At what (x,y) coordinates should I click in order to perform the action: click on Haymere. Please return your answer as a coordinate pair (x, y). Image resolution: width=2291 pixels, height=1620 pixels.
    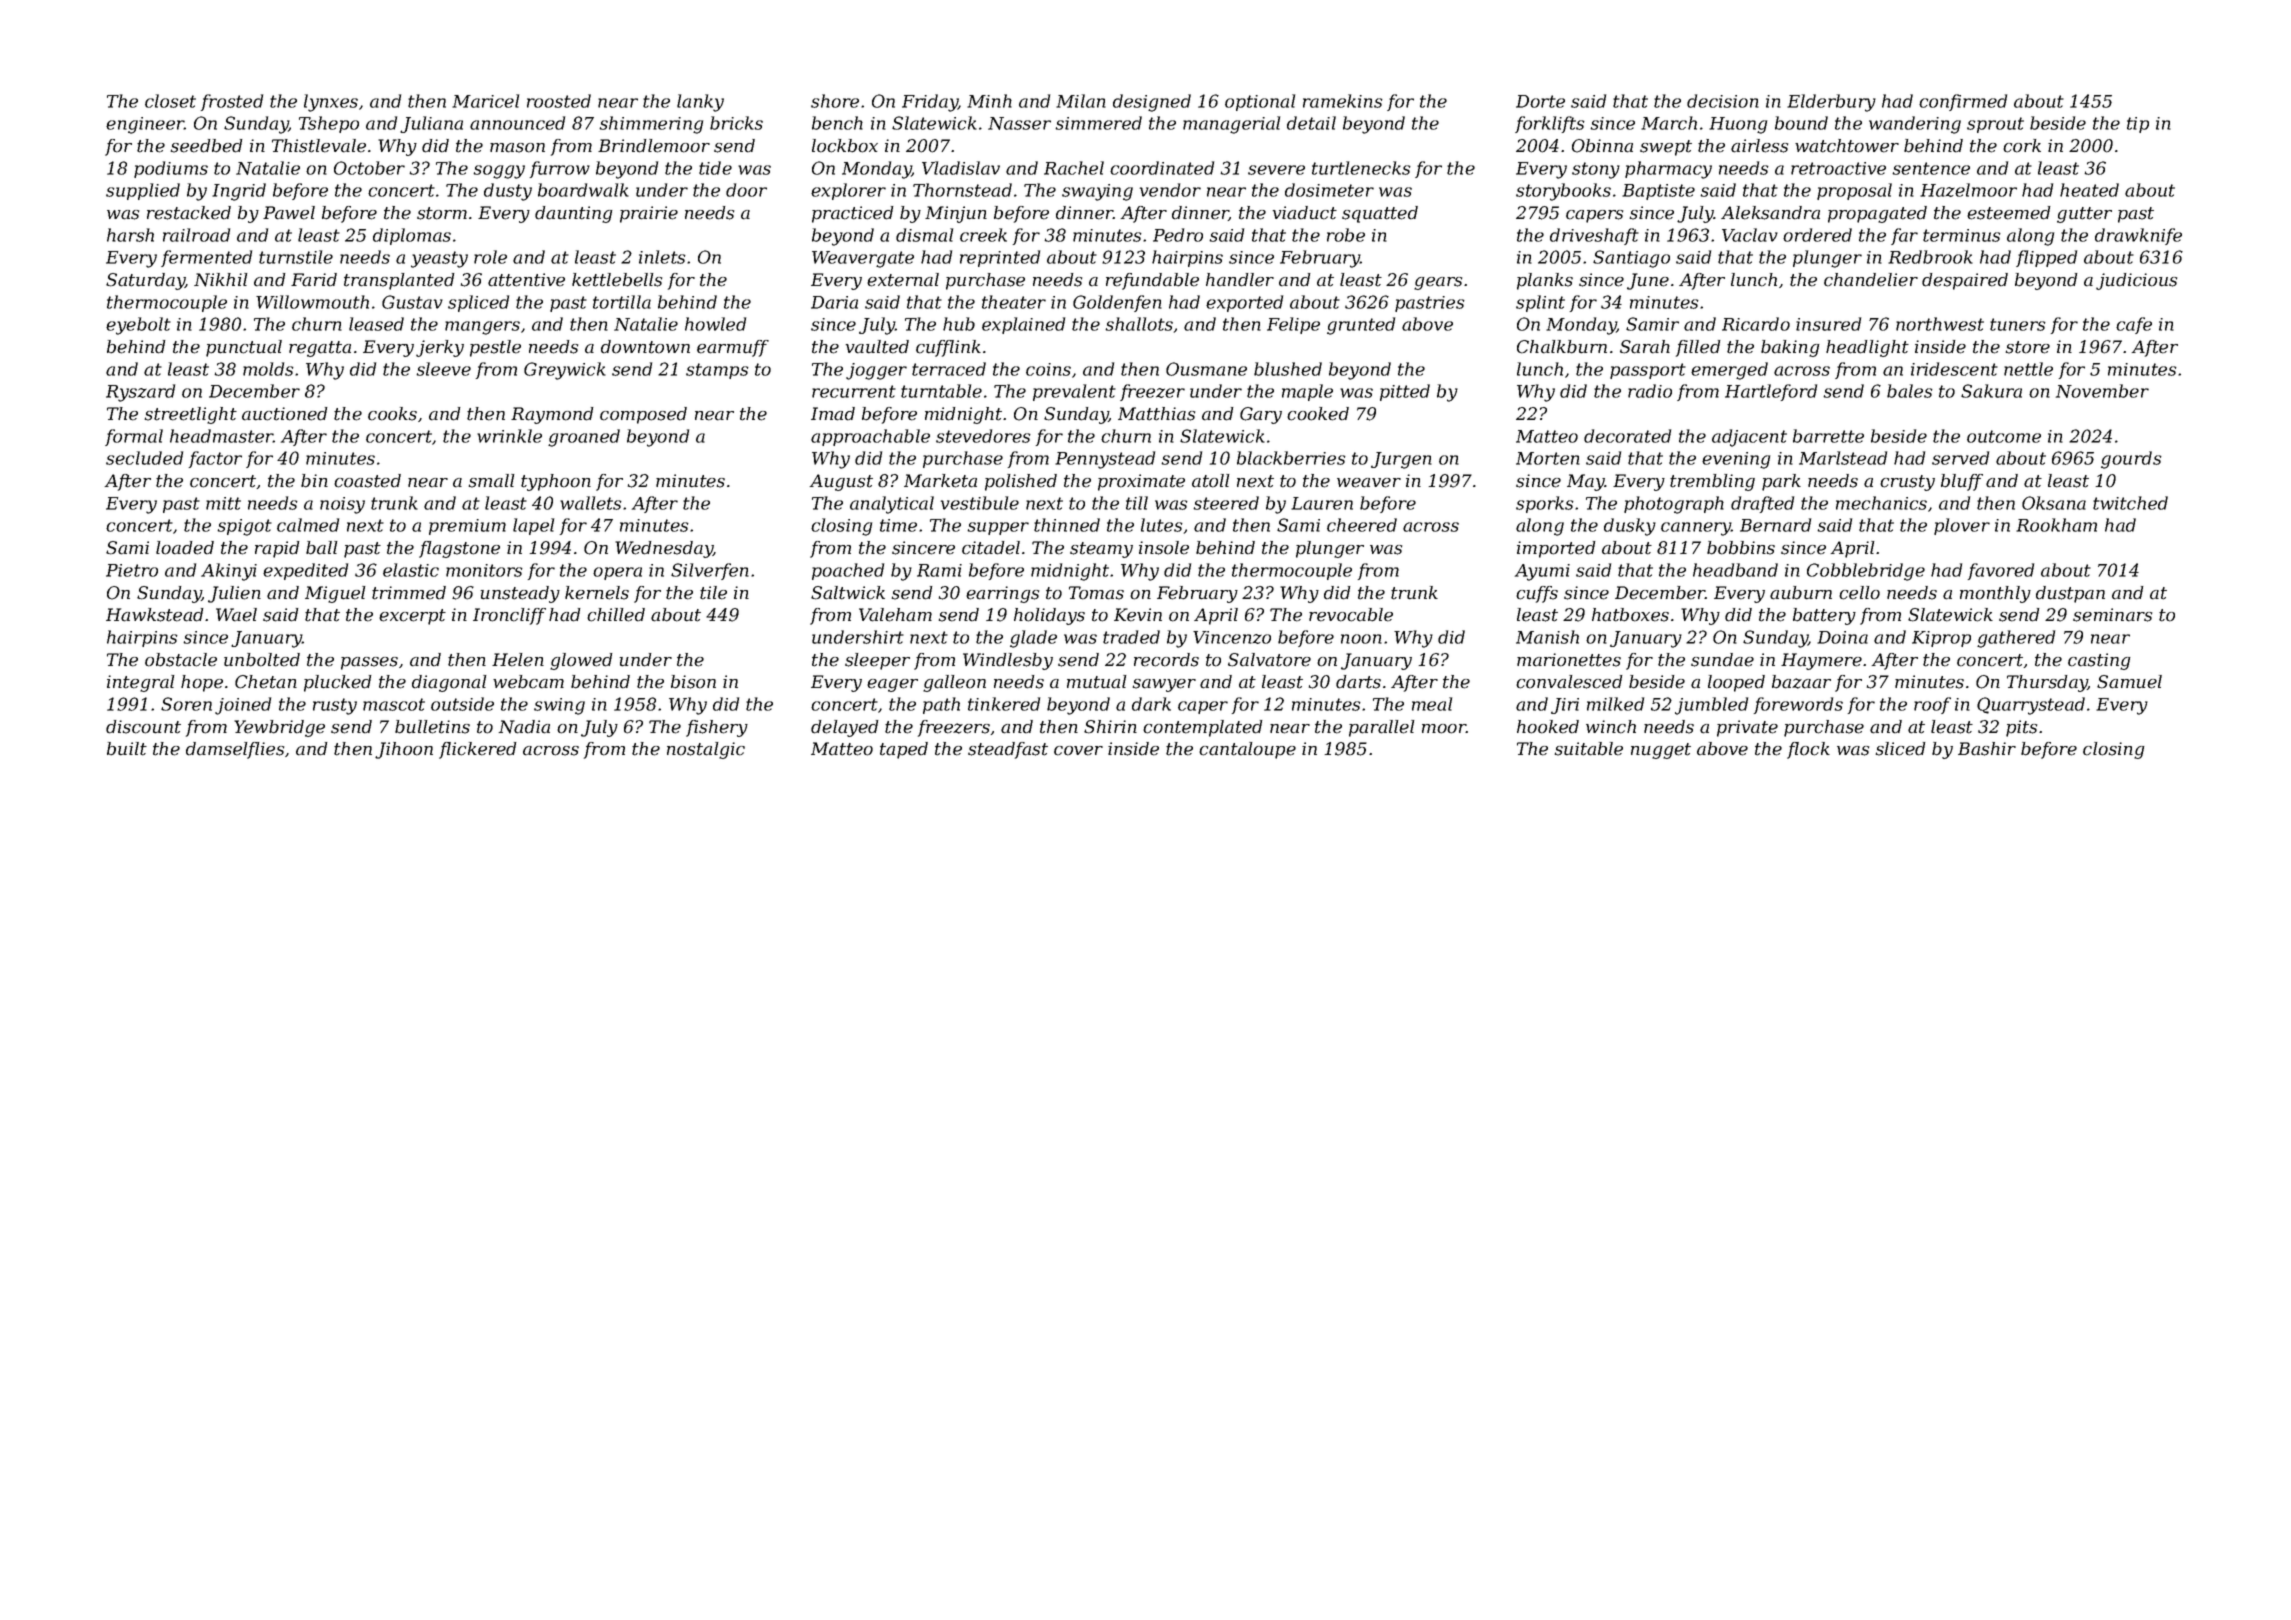
    Looking at the image, I should click on (1821, 661).
